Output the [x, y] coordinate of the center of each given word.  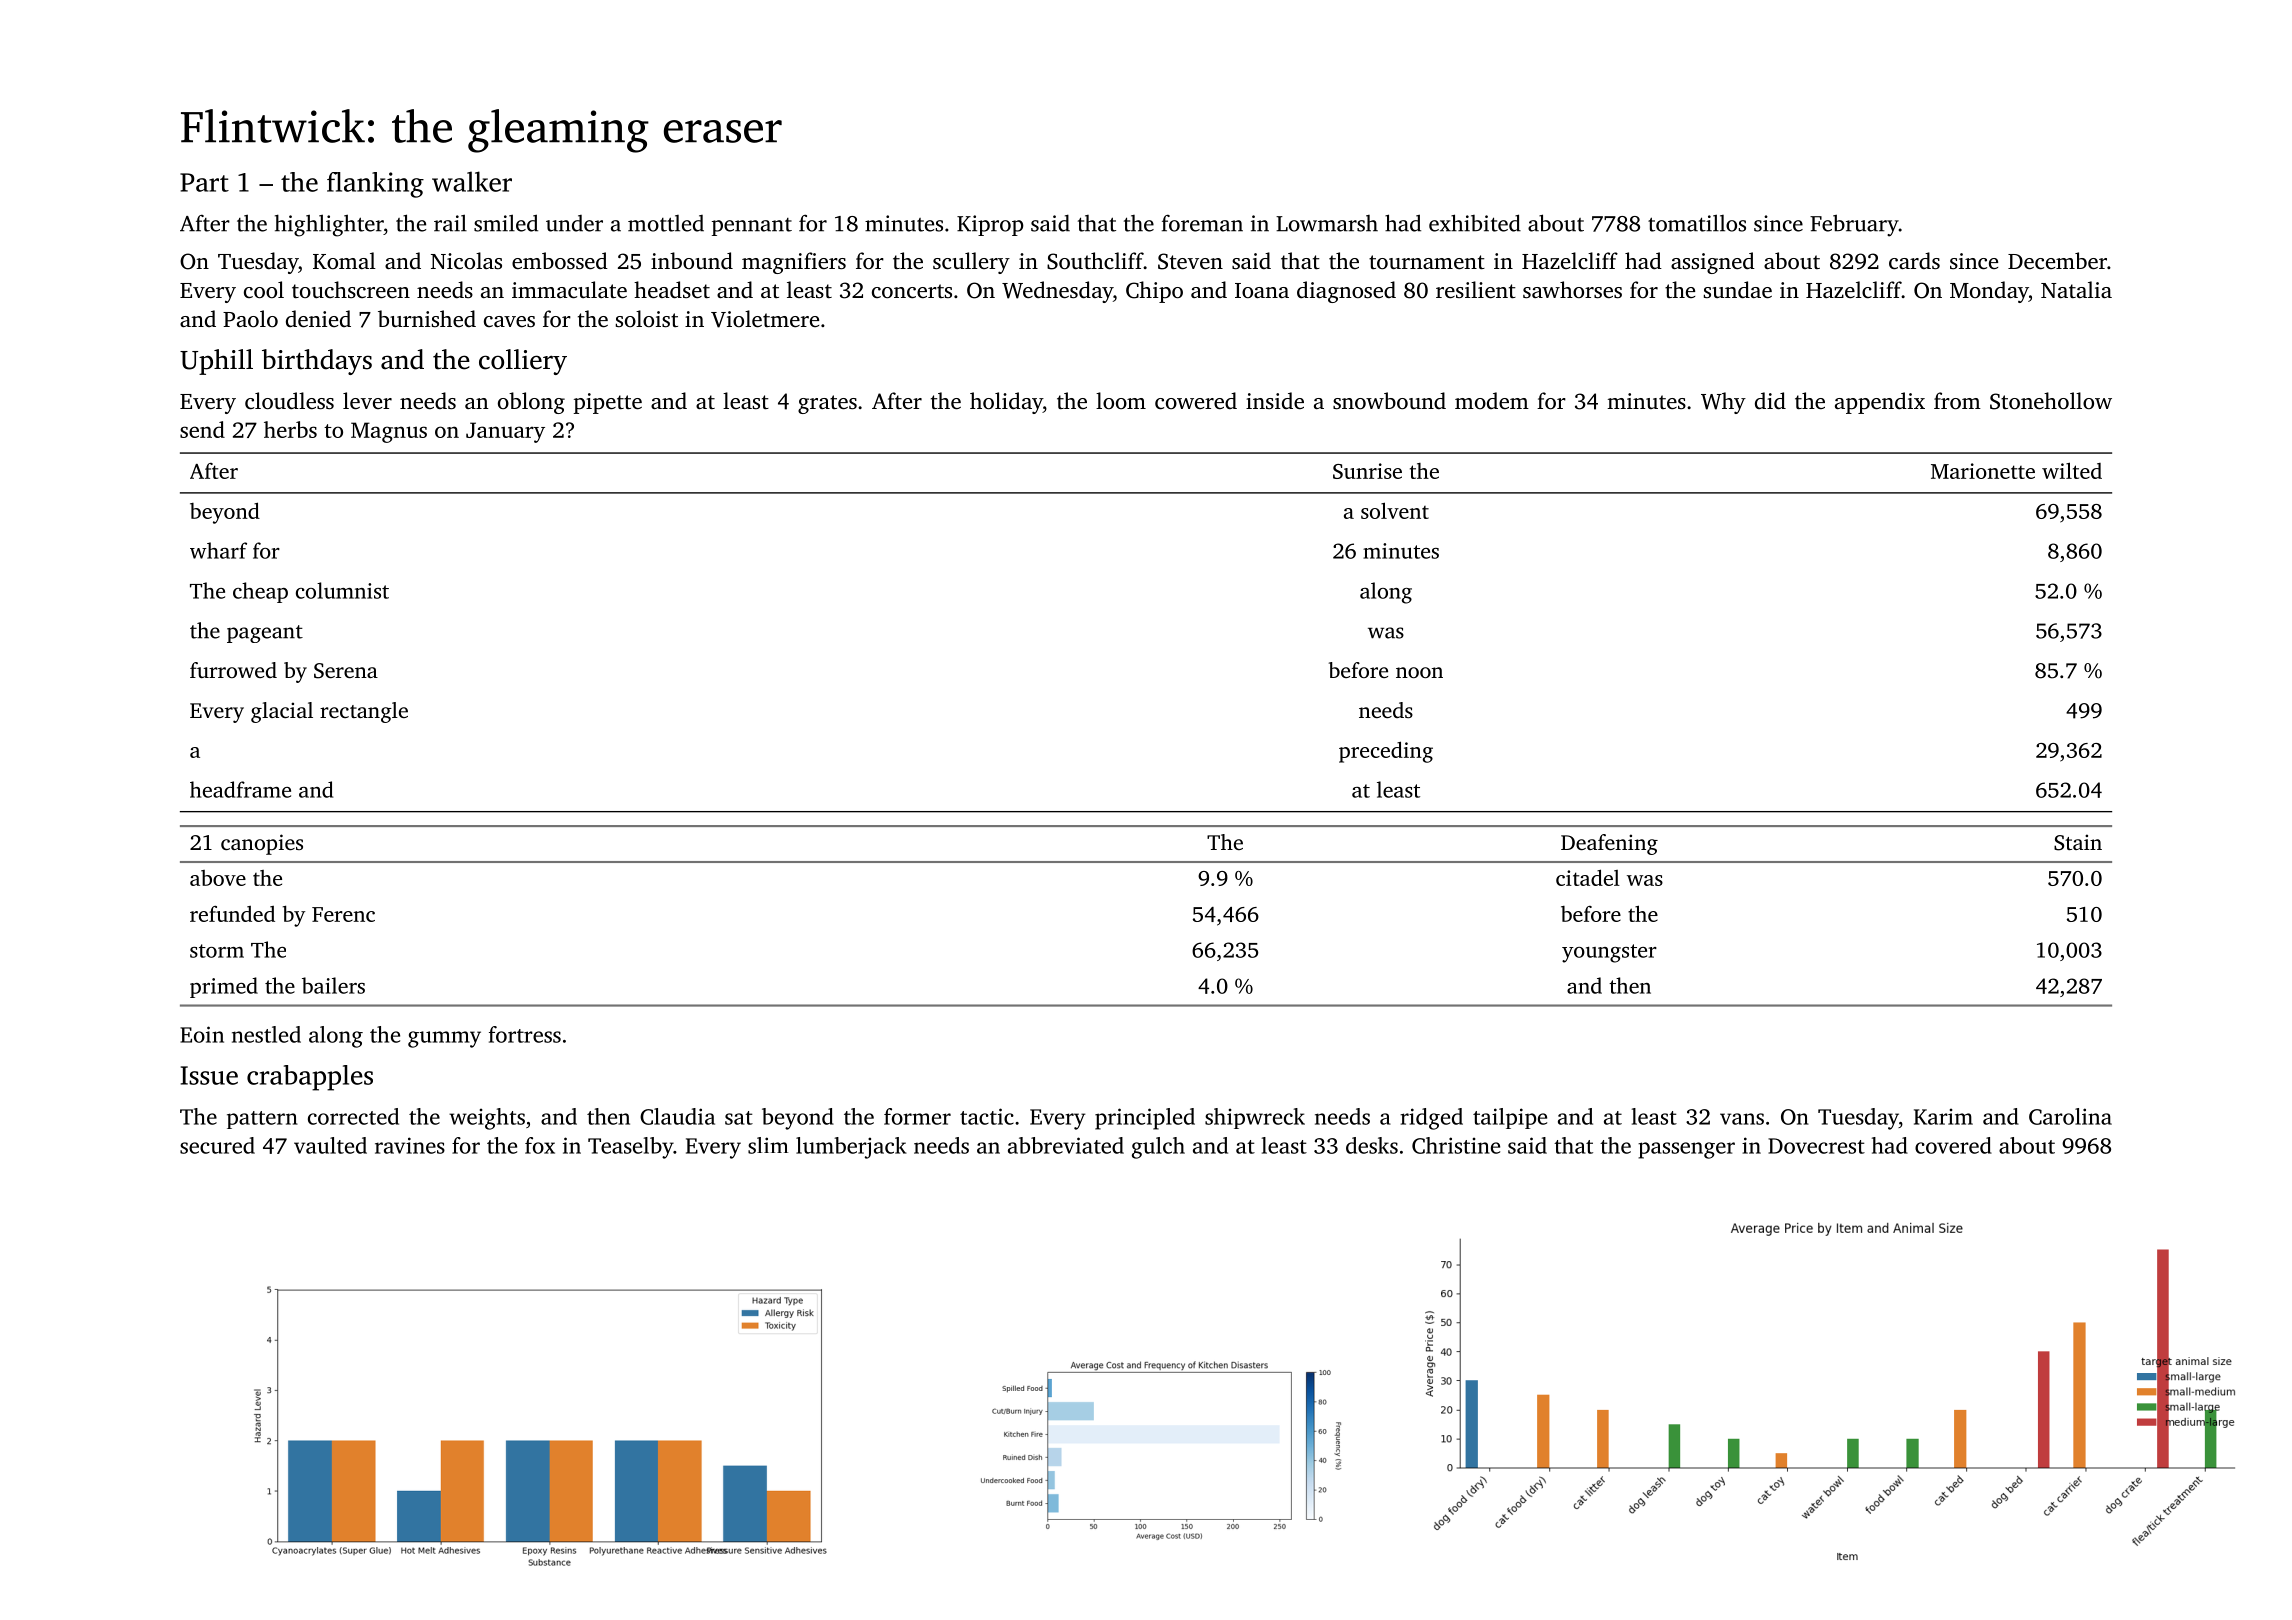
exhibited [1475, 223]
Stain [2078, 842]
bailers [333, 985]
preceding [1386, 752]
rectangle [364, 712]
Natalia [2076, 289]
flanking [375, 185]
